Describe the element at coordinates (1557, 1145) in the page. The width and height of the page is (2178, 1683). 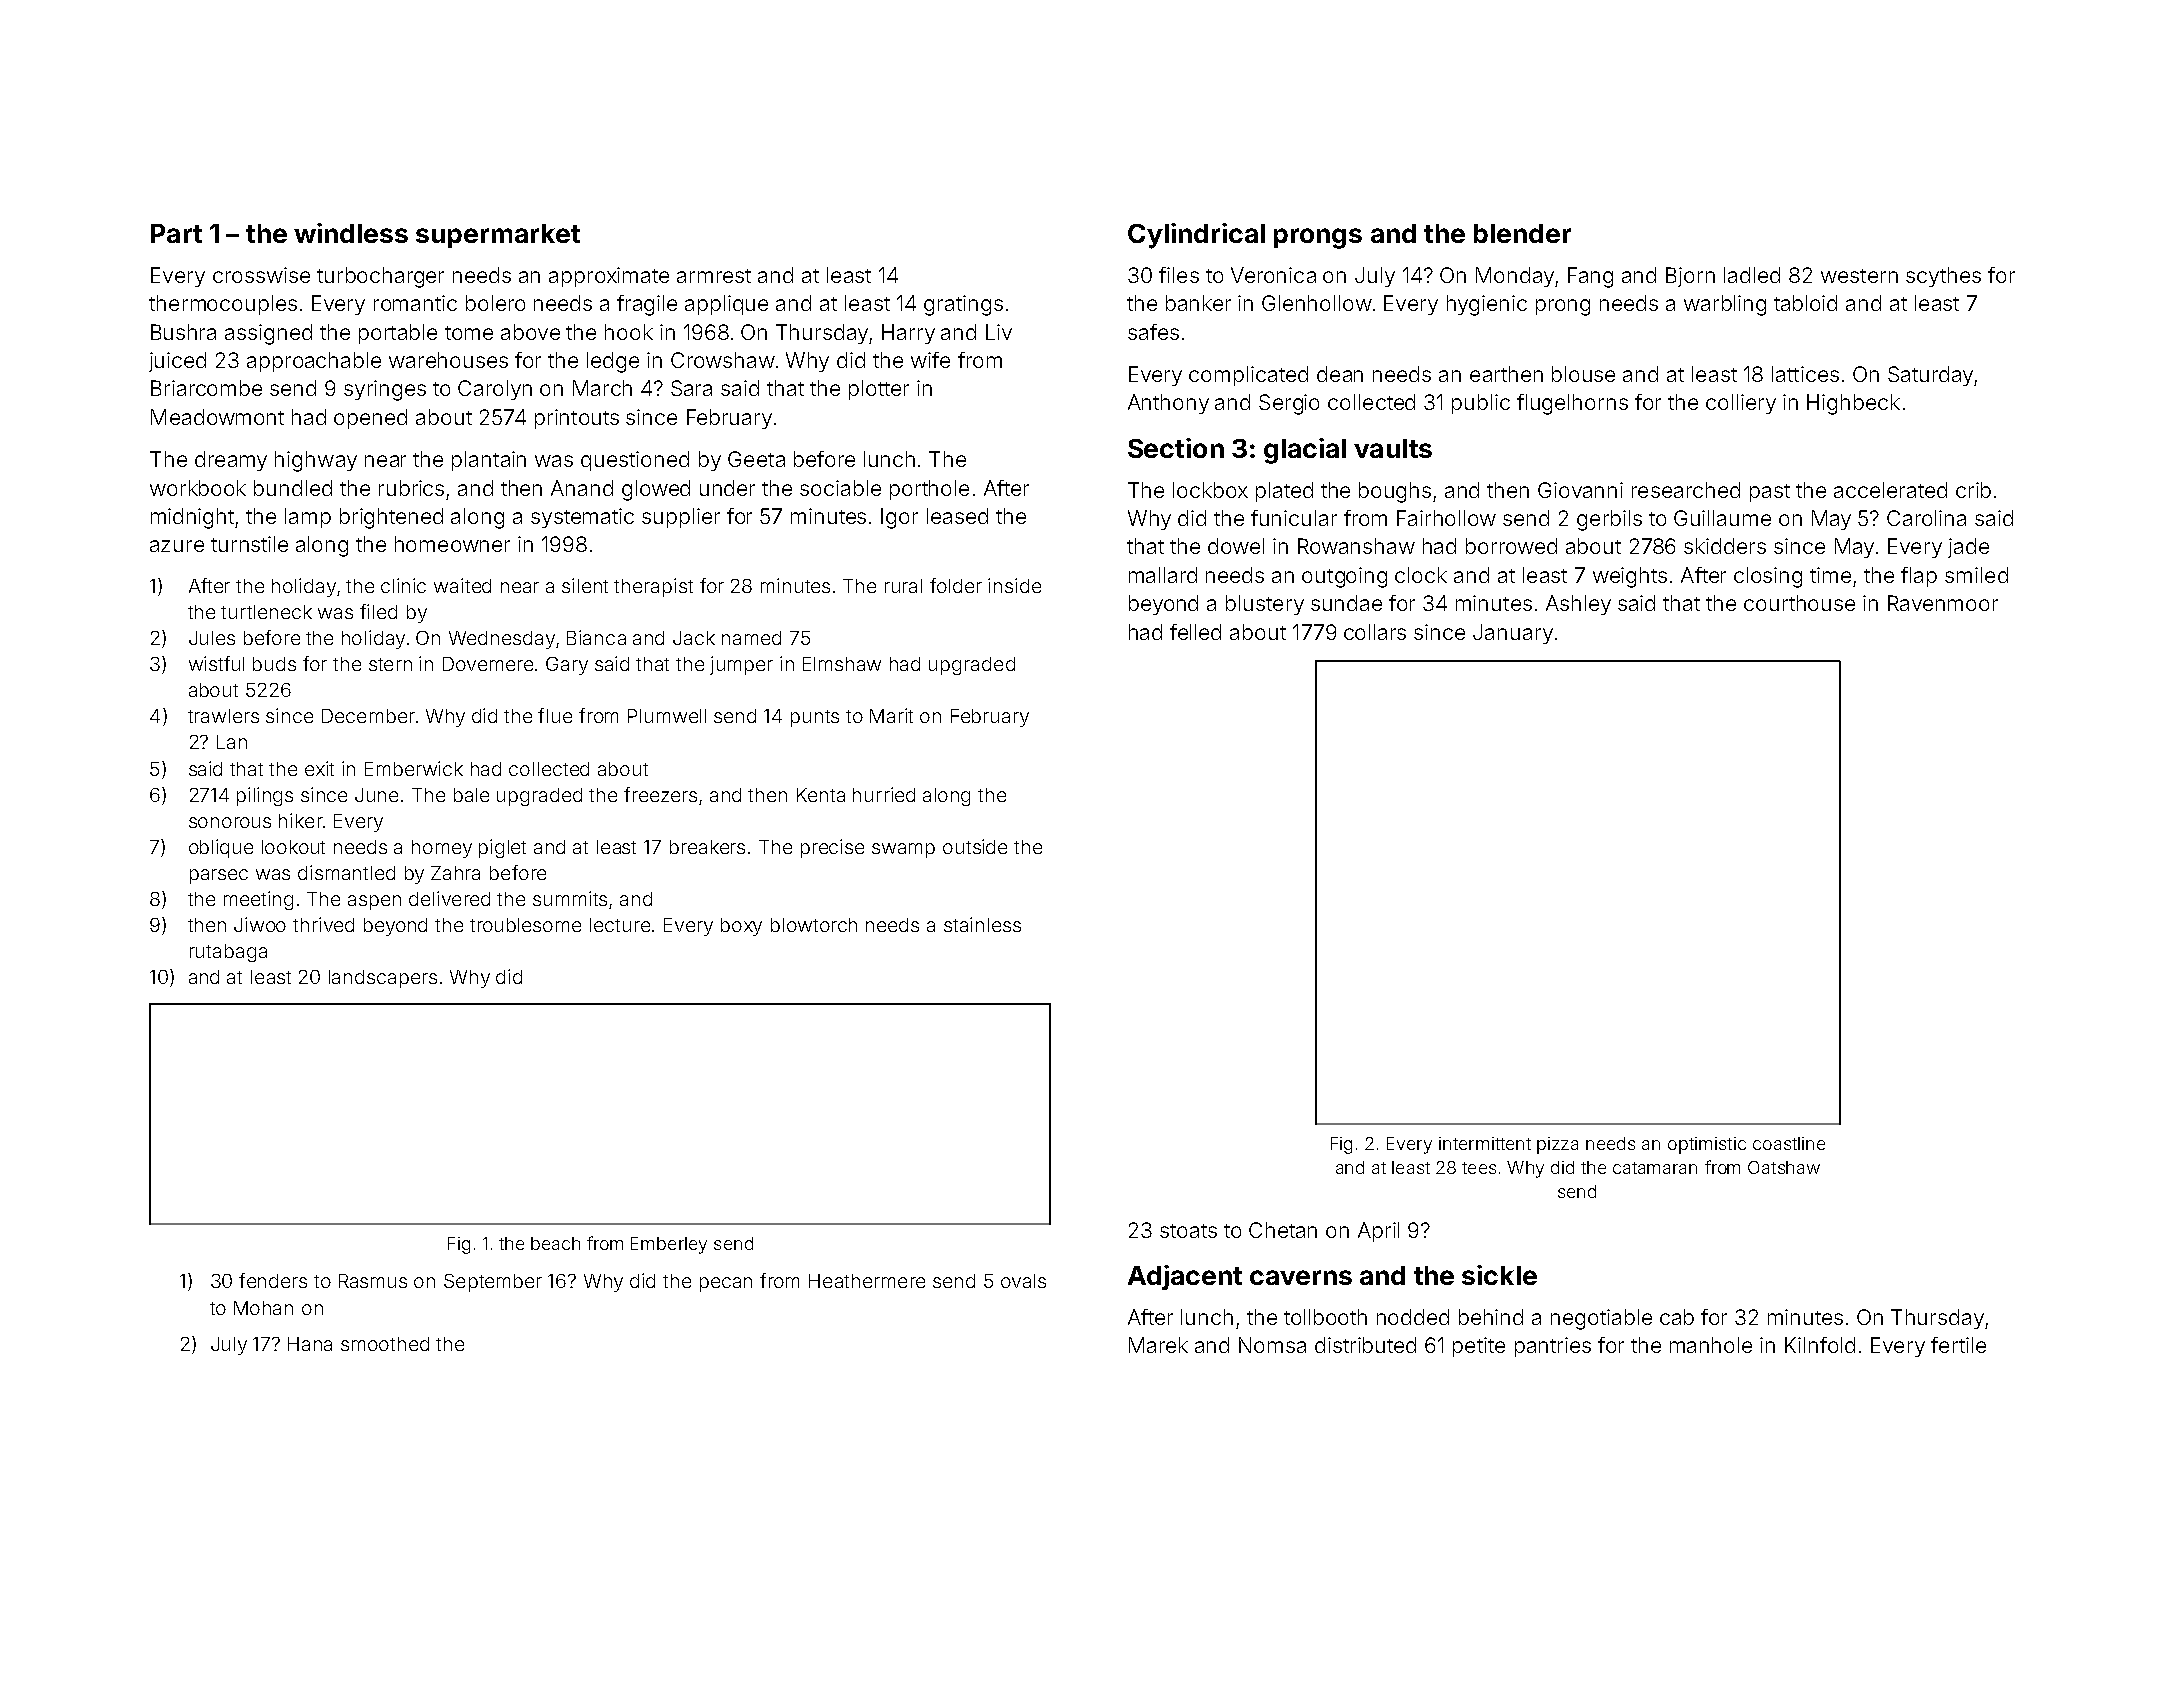
I see `pizza` at that location.
